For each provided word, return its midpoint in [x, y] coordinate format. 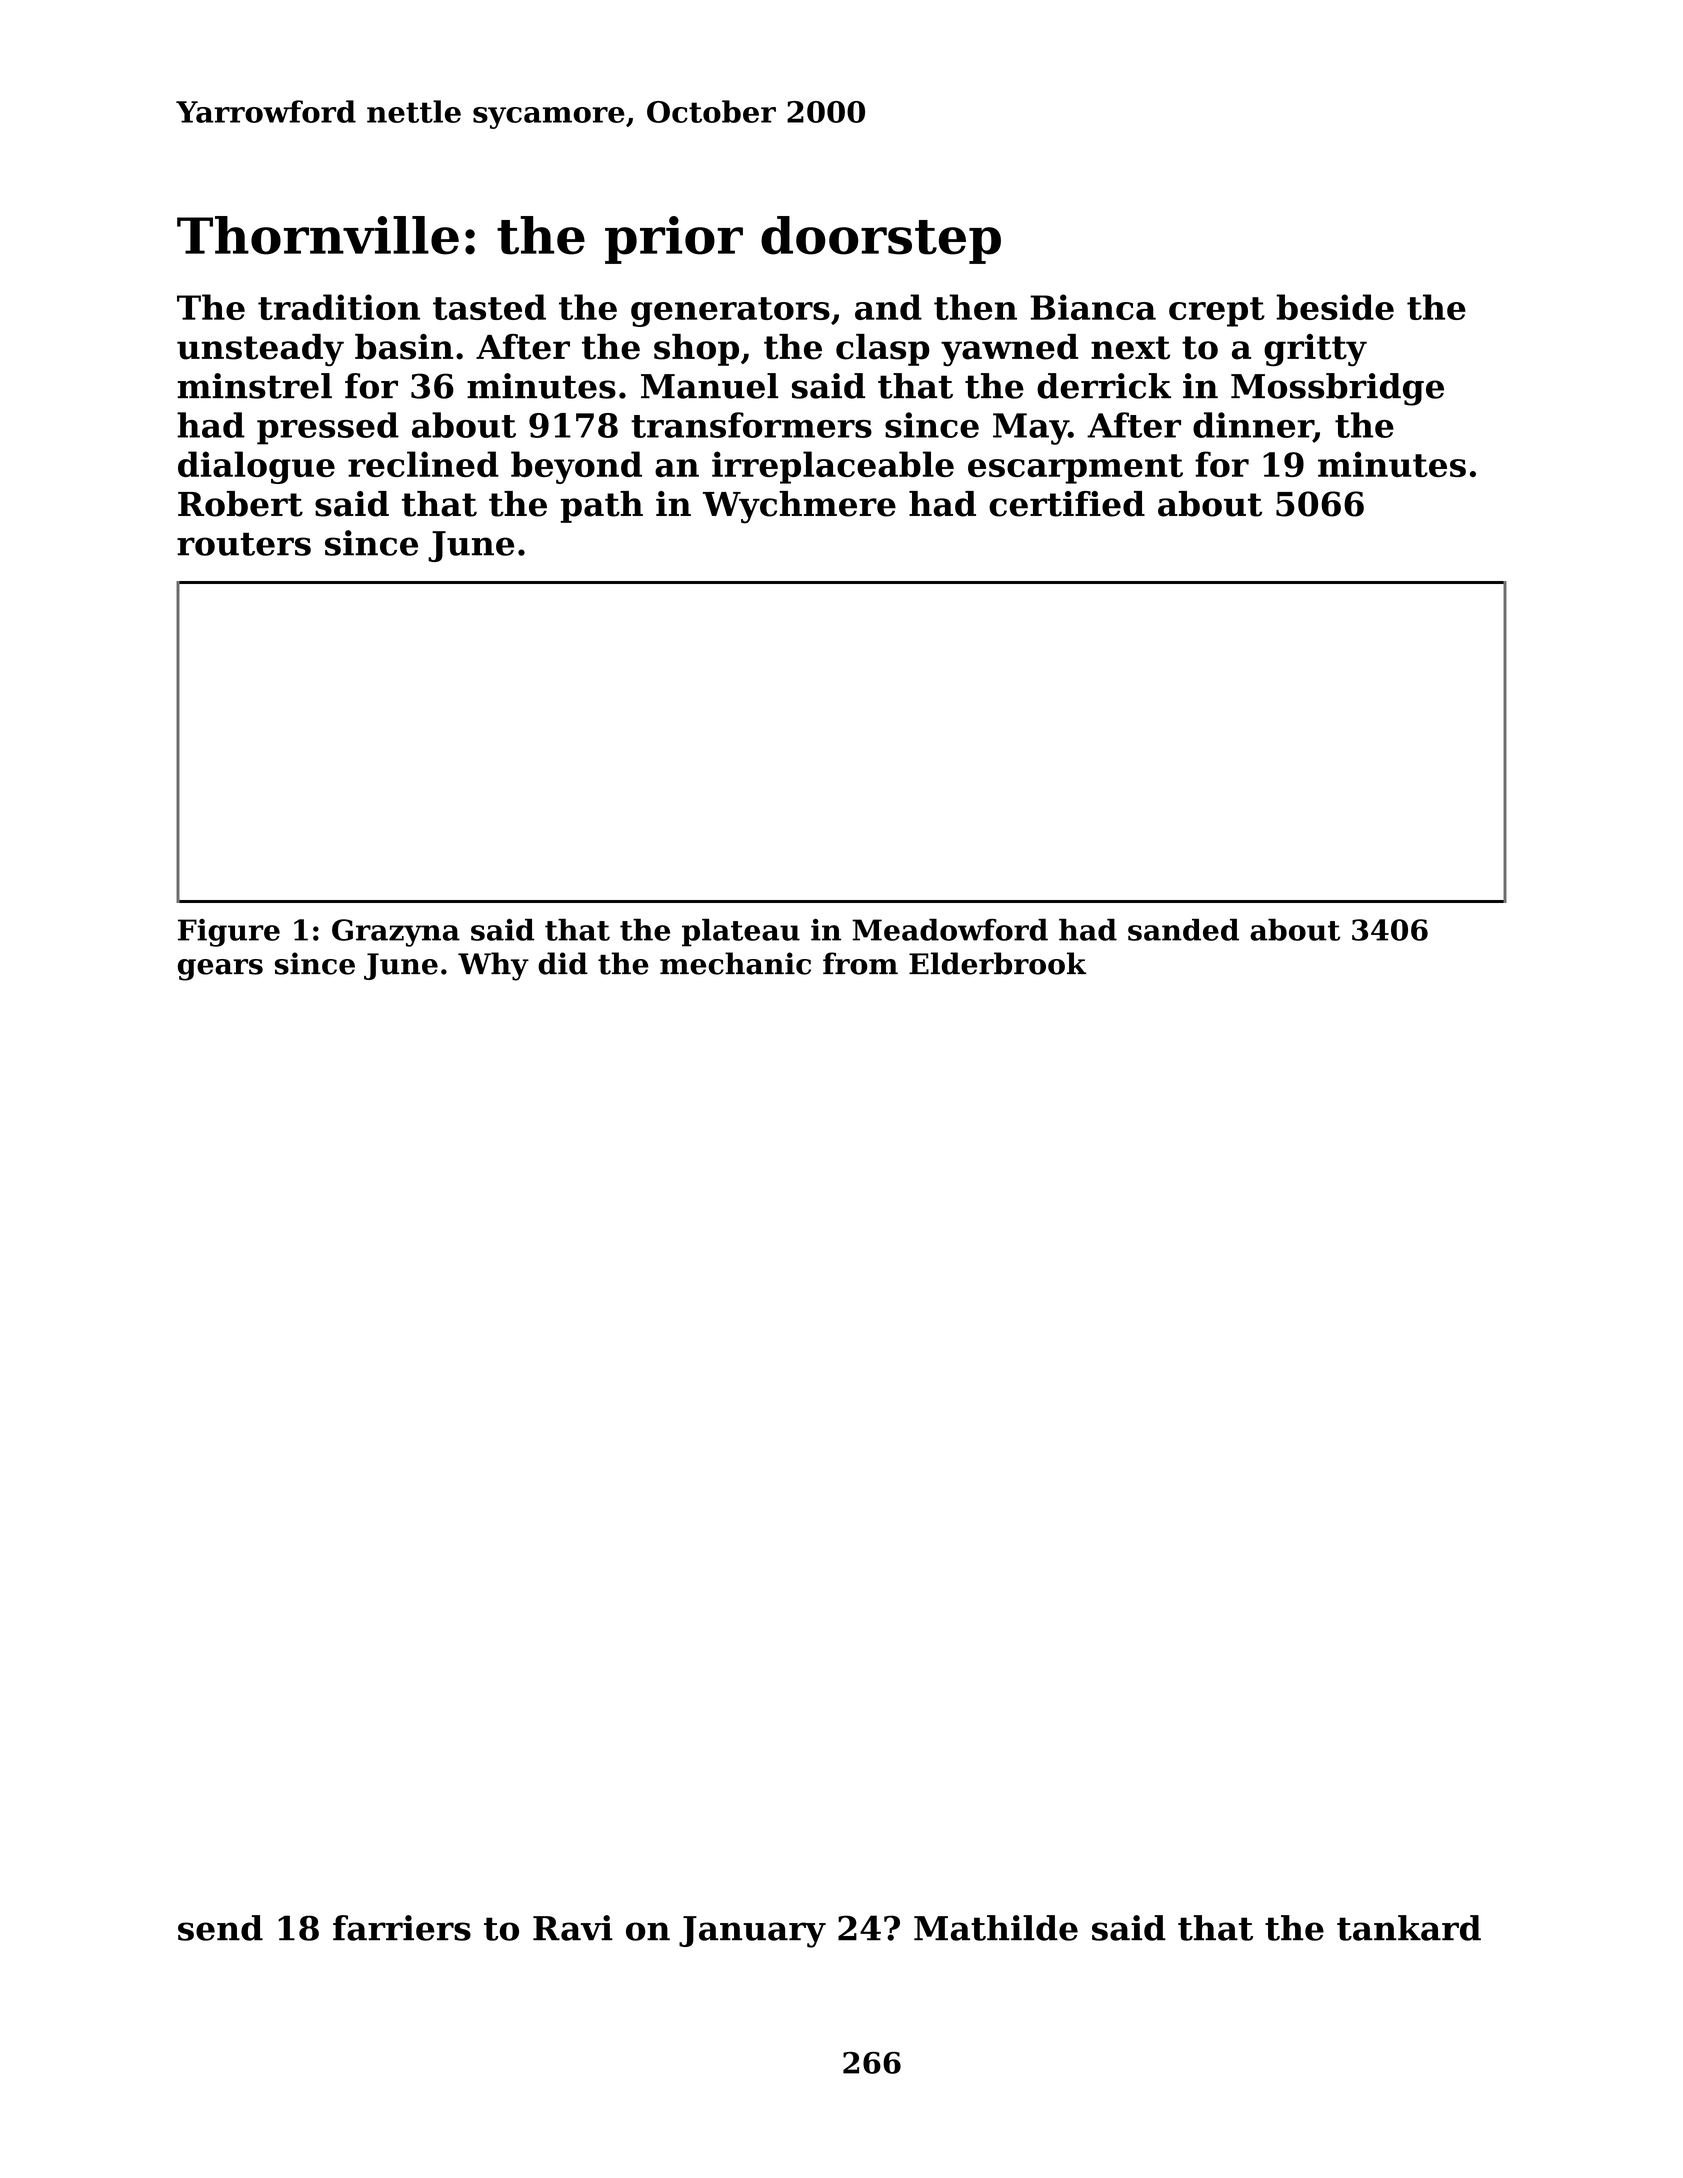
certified [1067, 504]
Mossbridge [1337, 389]
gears [220, 970]
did [563, 963]
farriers [402, 1928]
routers [244, 544]
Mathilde [996, 1928]
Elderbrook [997, 963]
